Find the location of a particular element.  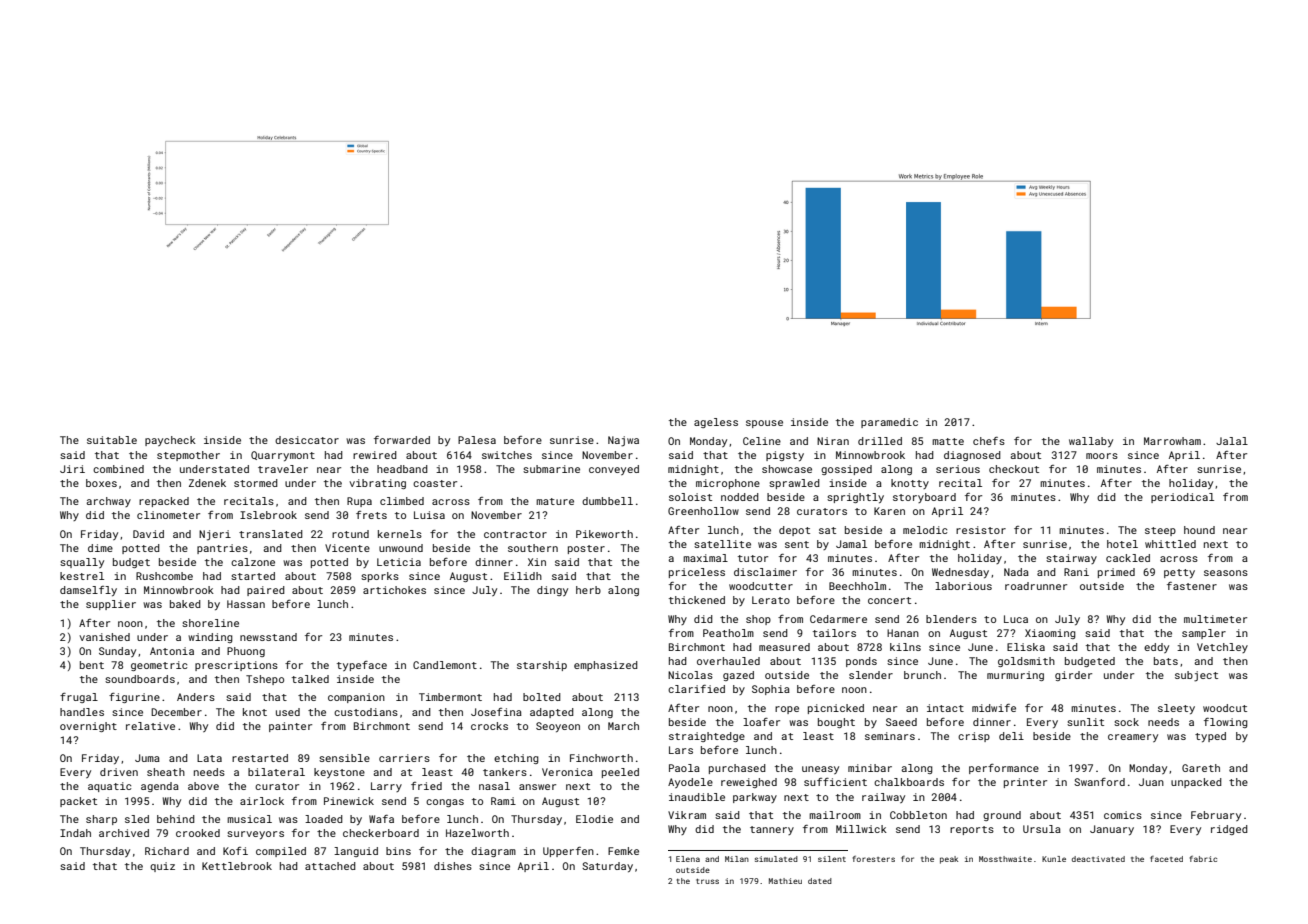

Marrowham is located at coordinates (1172, 441).
